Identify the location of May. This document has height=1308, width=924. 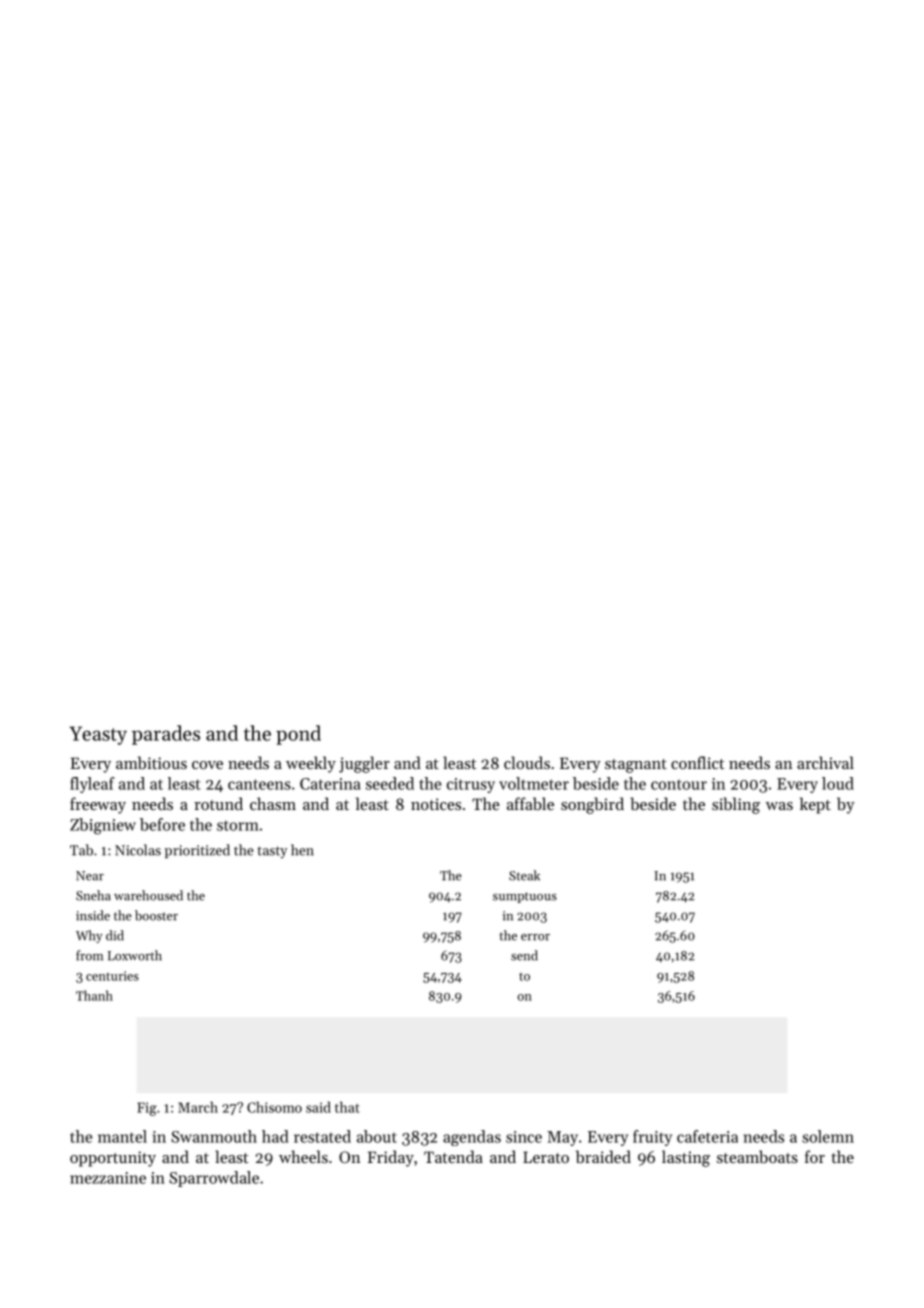
(562, 1138).
